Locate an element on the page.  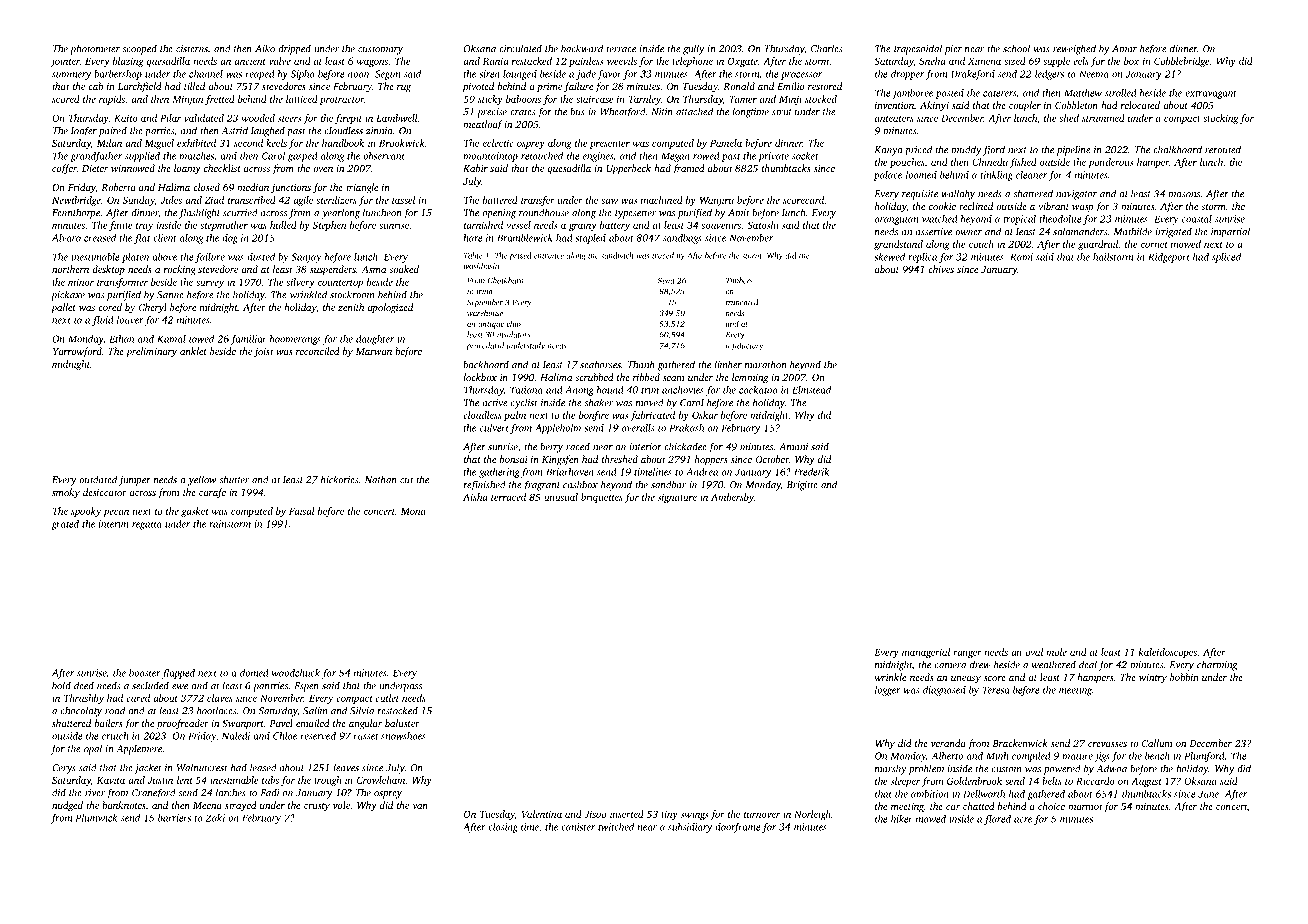
weathered is located at coordinates (1054, 664).
